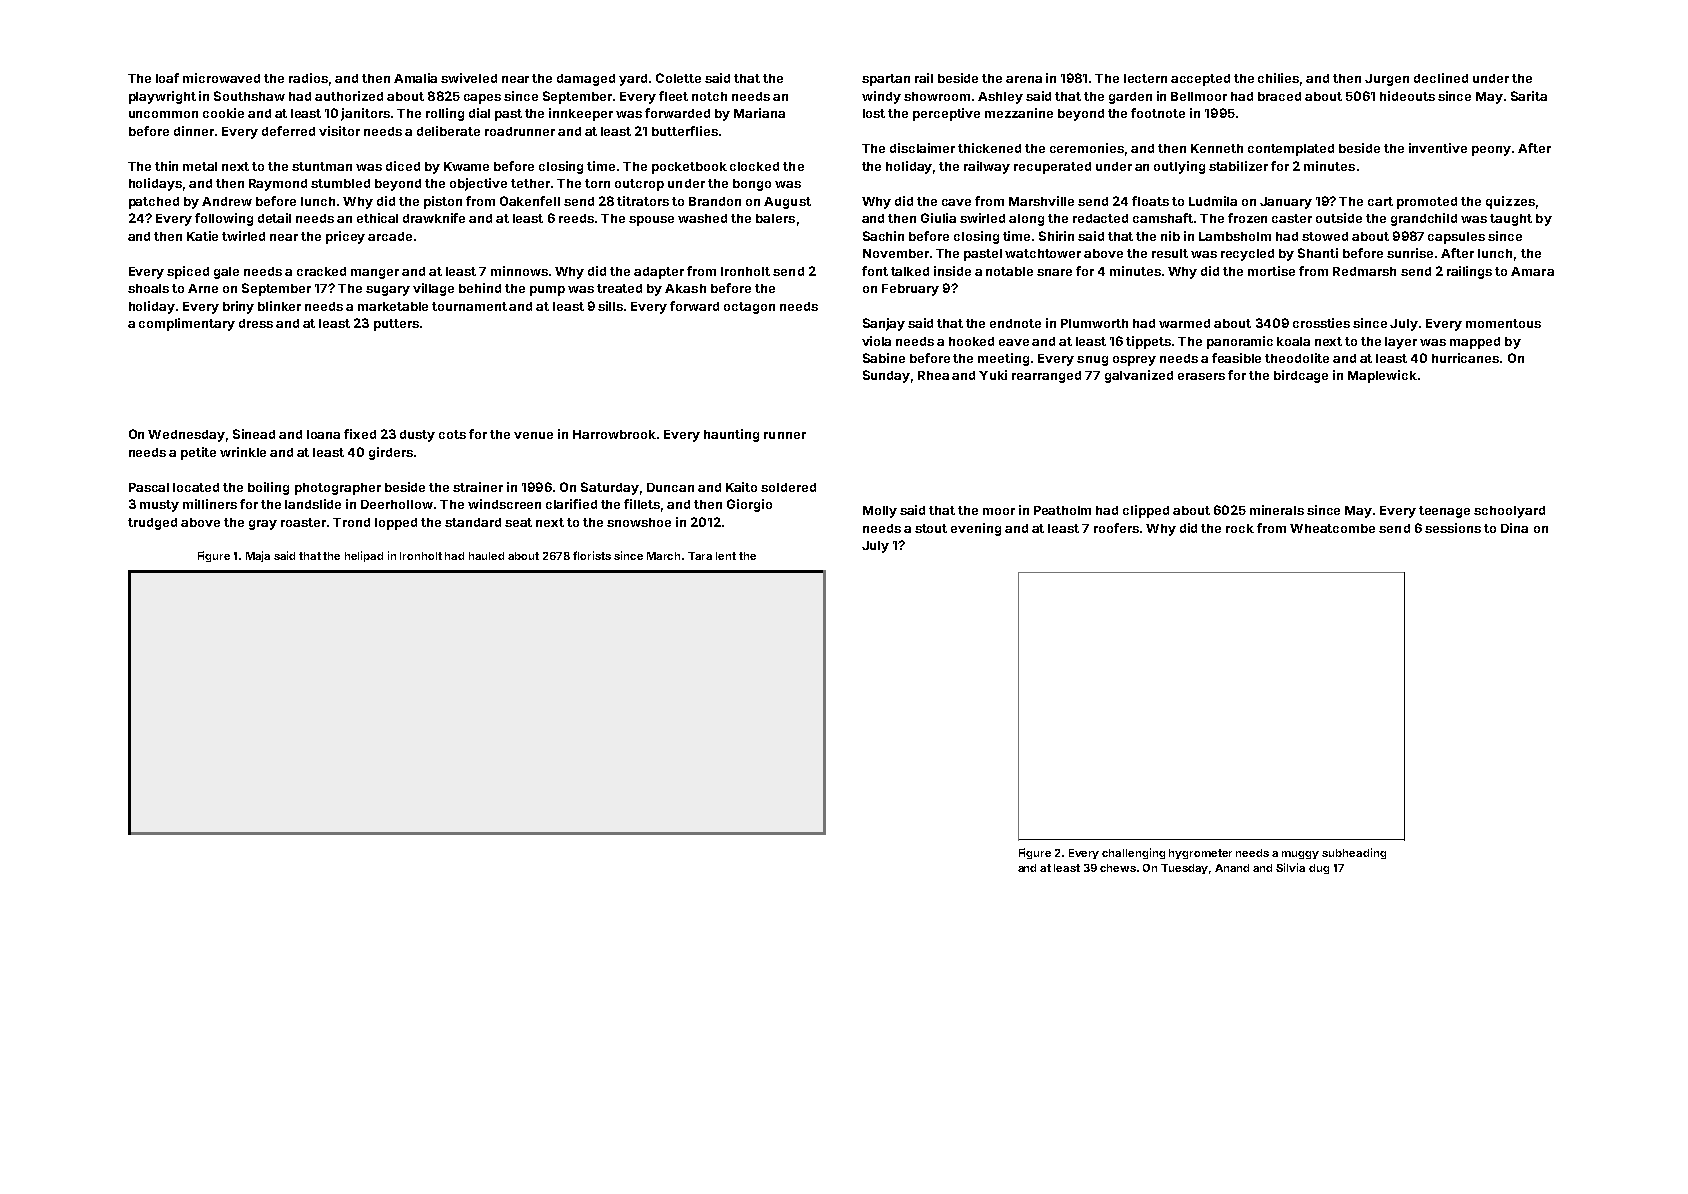  What do you see at coordinates (288, 131) in the screenshot?
I see `deferred` at bounding box center [288, 131].
